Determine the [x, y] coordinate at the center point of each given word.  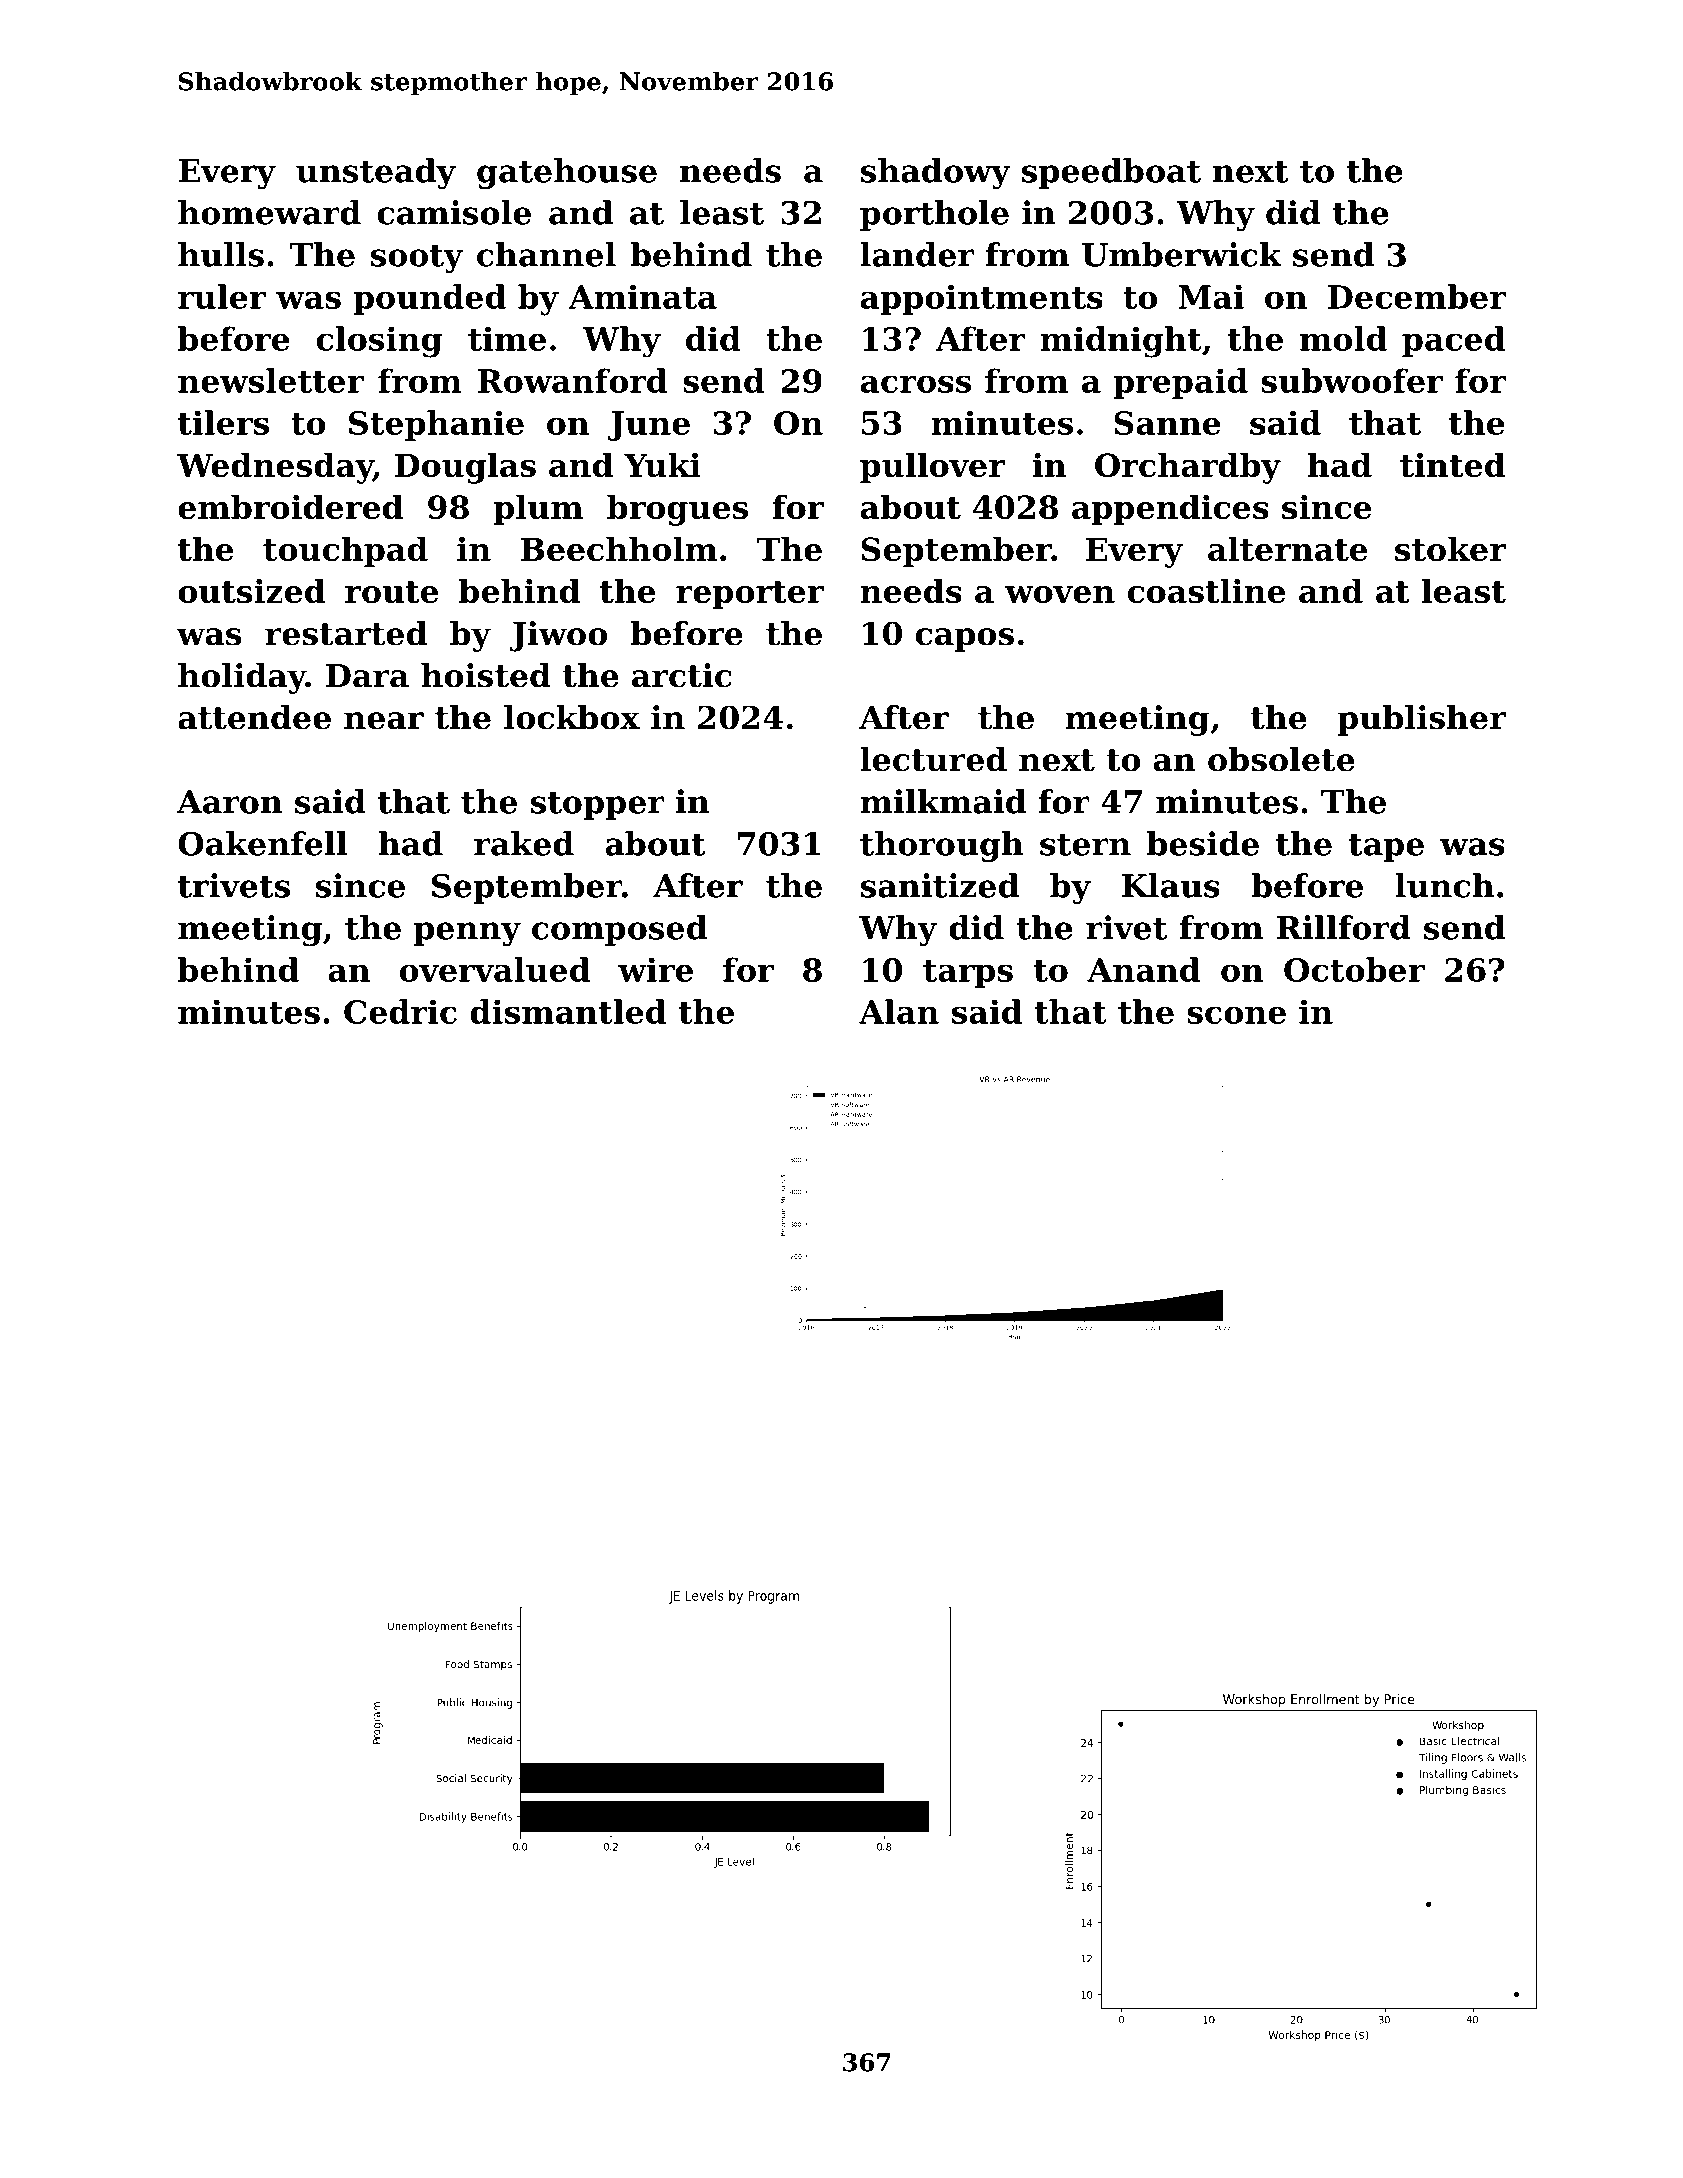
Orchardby [1188, 468]
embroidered [290, 506]
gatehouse [567, 174]
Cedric [400, 1011]
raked [524, 843]
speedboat [1111, 173]
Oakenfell [262, 843]
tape [1386, 847]
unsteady [376, 173]
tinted [1452, 464]
